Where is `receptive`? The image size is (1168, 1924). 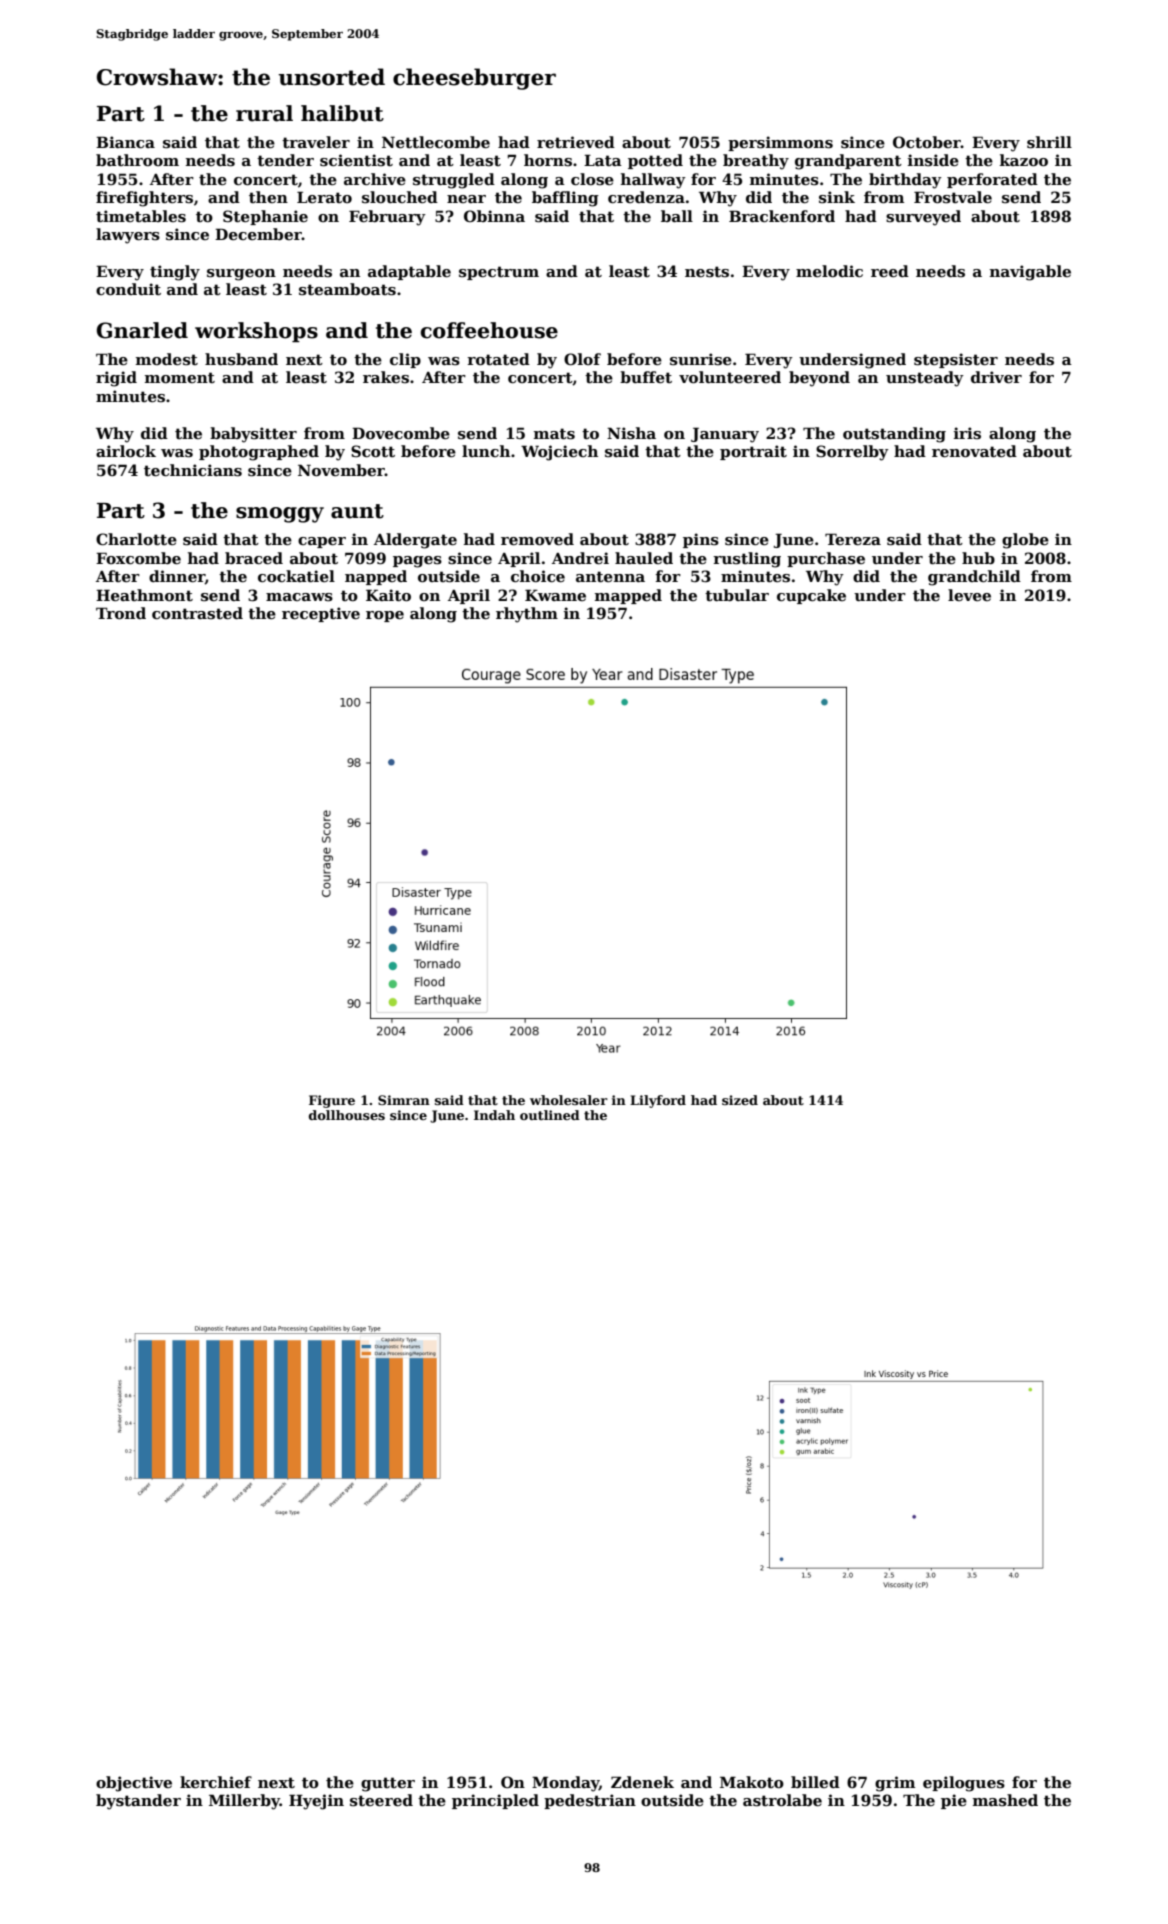 receptive is located at coordinates (321, 614).
